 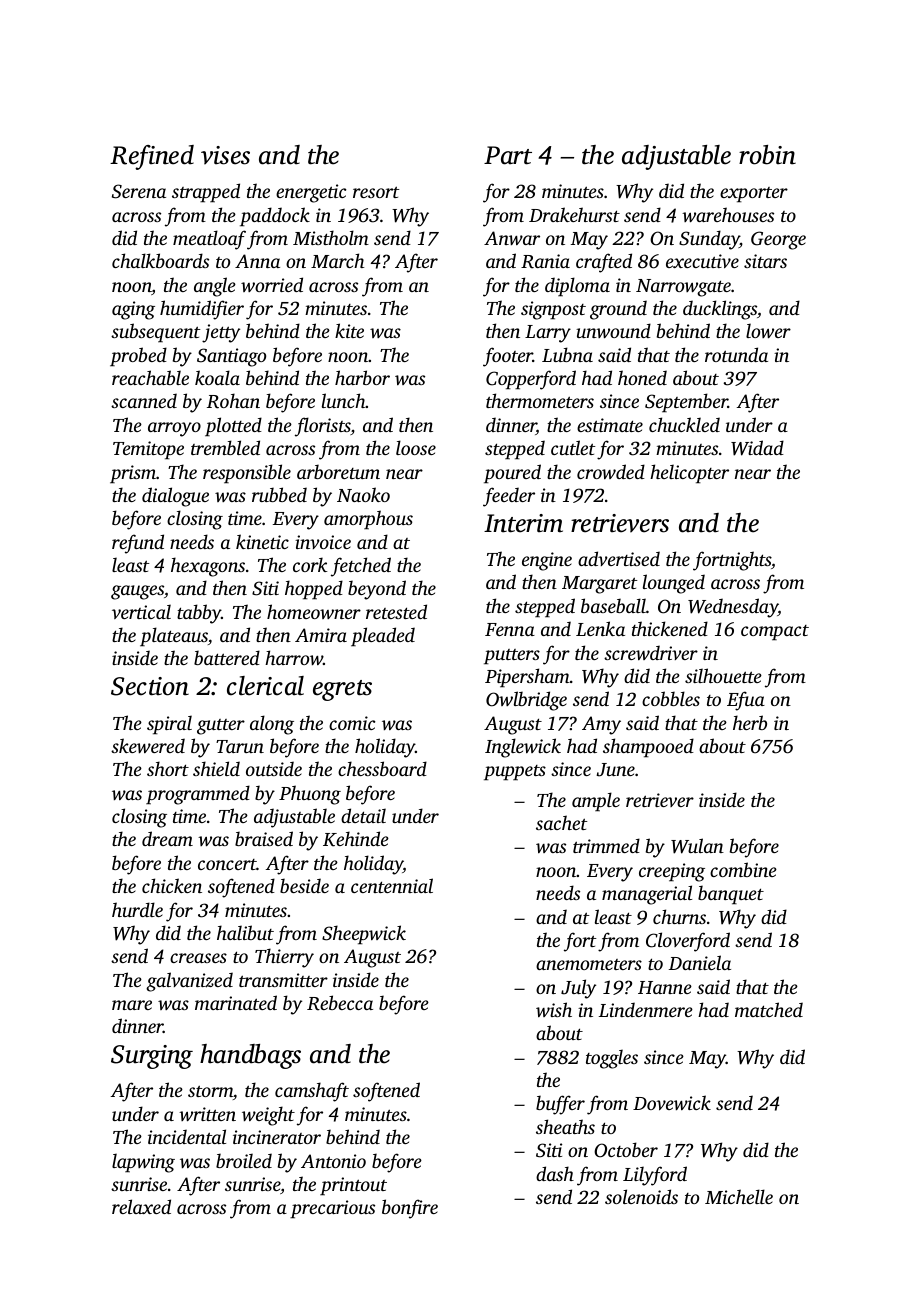 I want to click on robin, so click(x=767, y=155).
